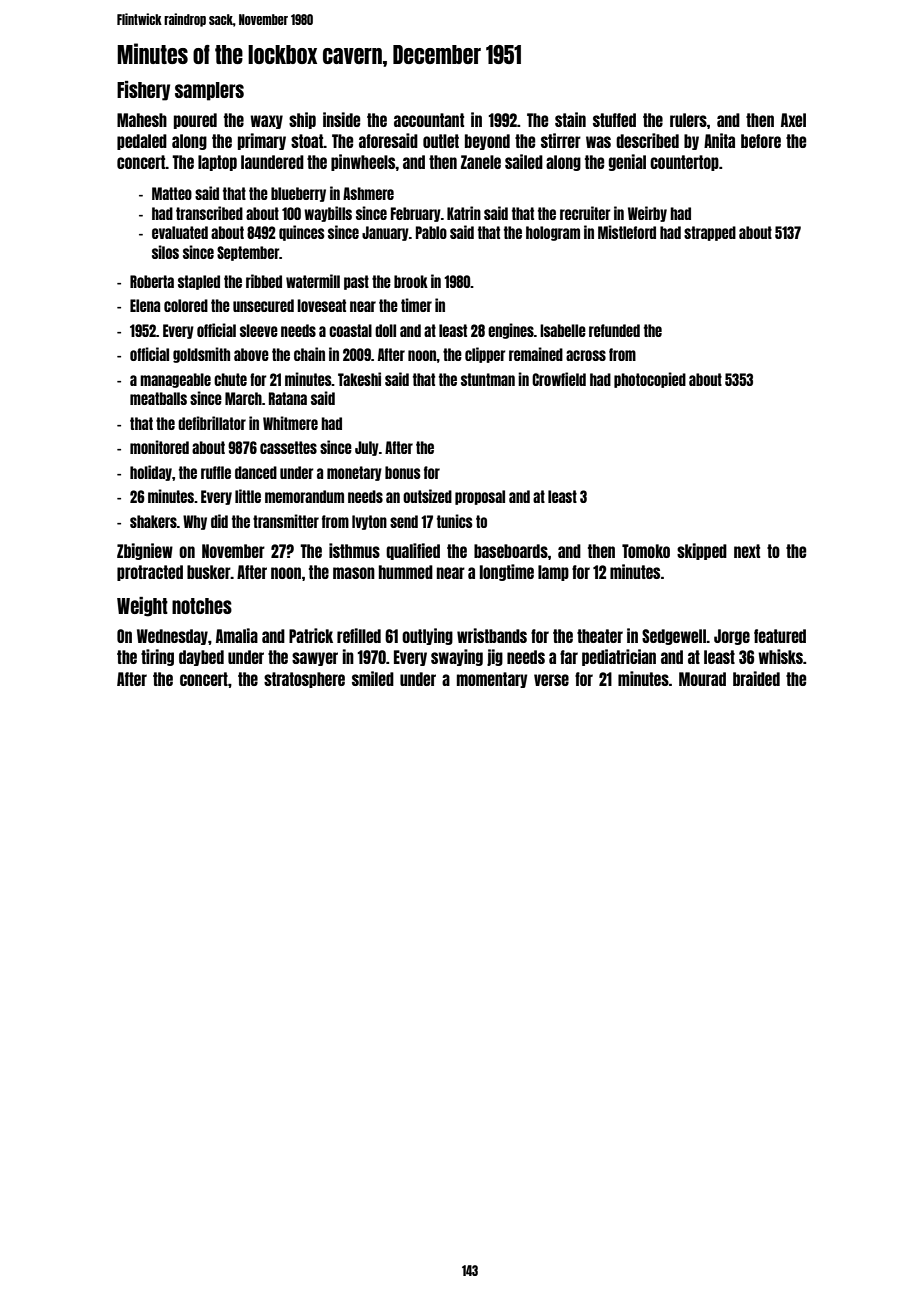  I want to click on accountant, so click(429, 120).
